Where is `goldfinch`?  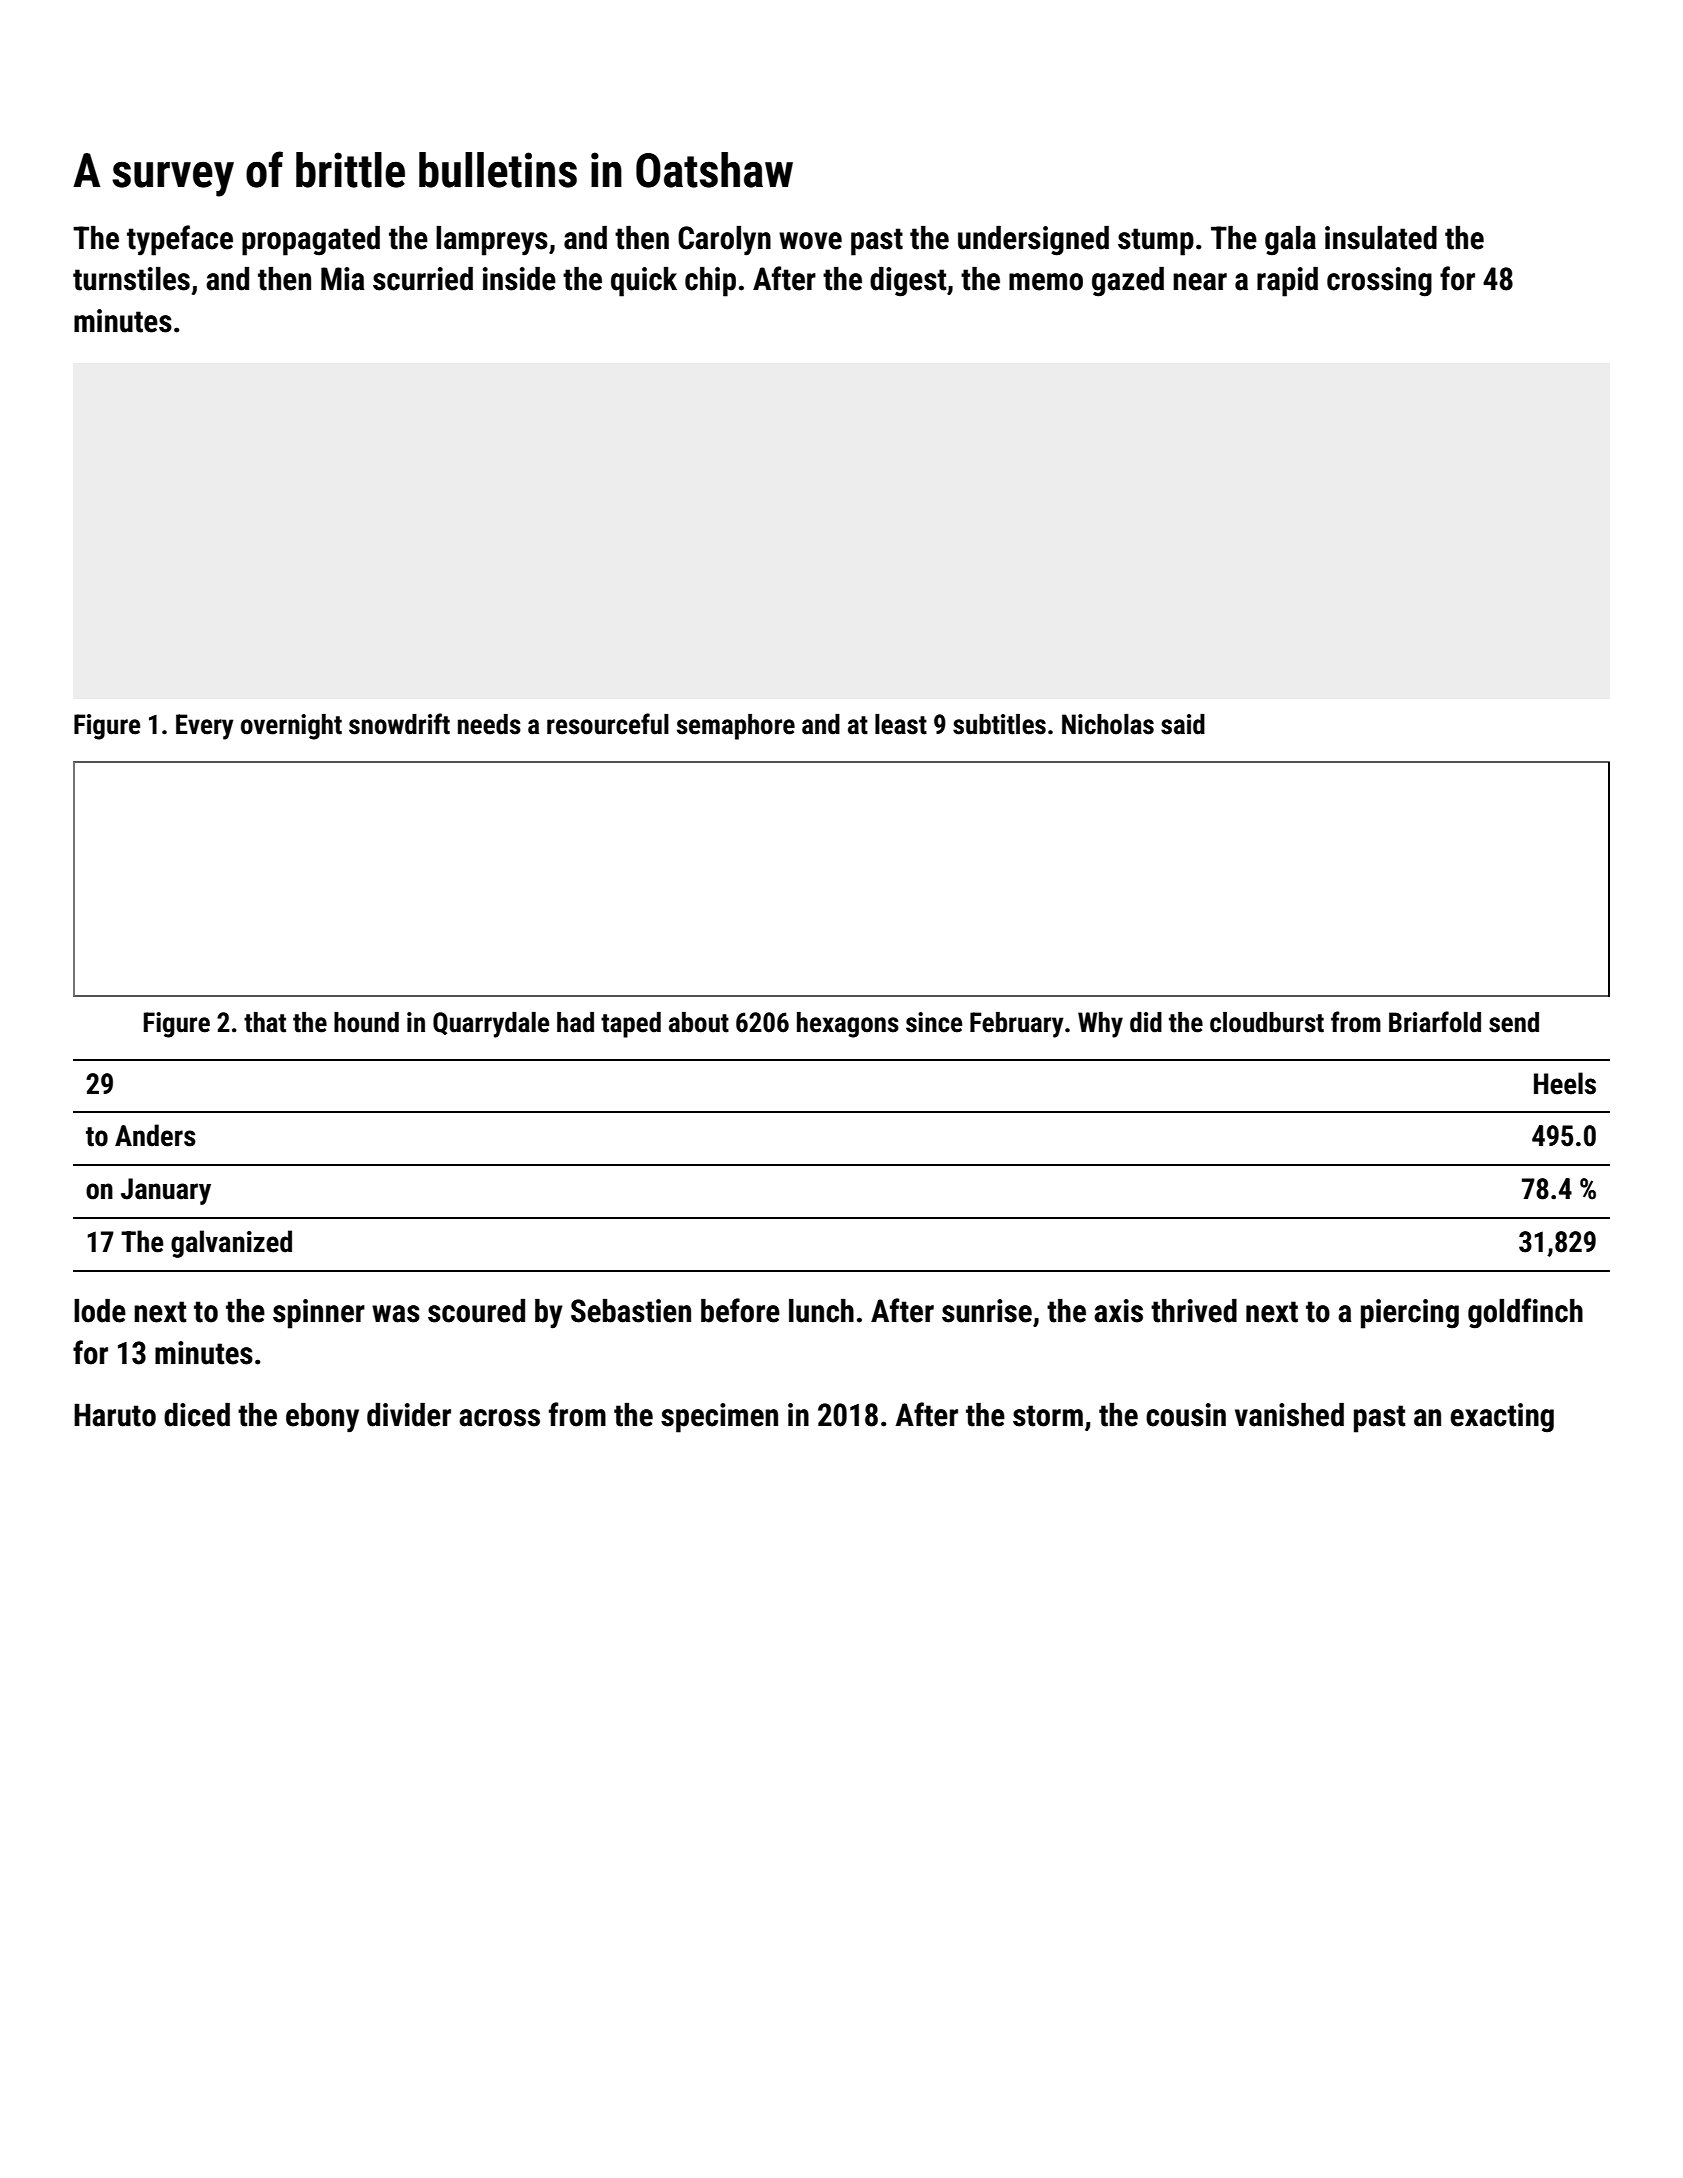
goldfinch is located at coordinates (1525, 1313).
